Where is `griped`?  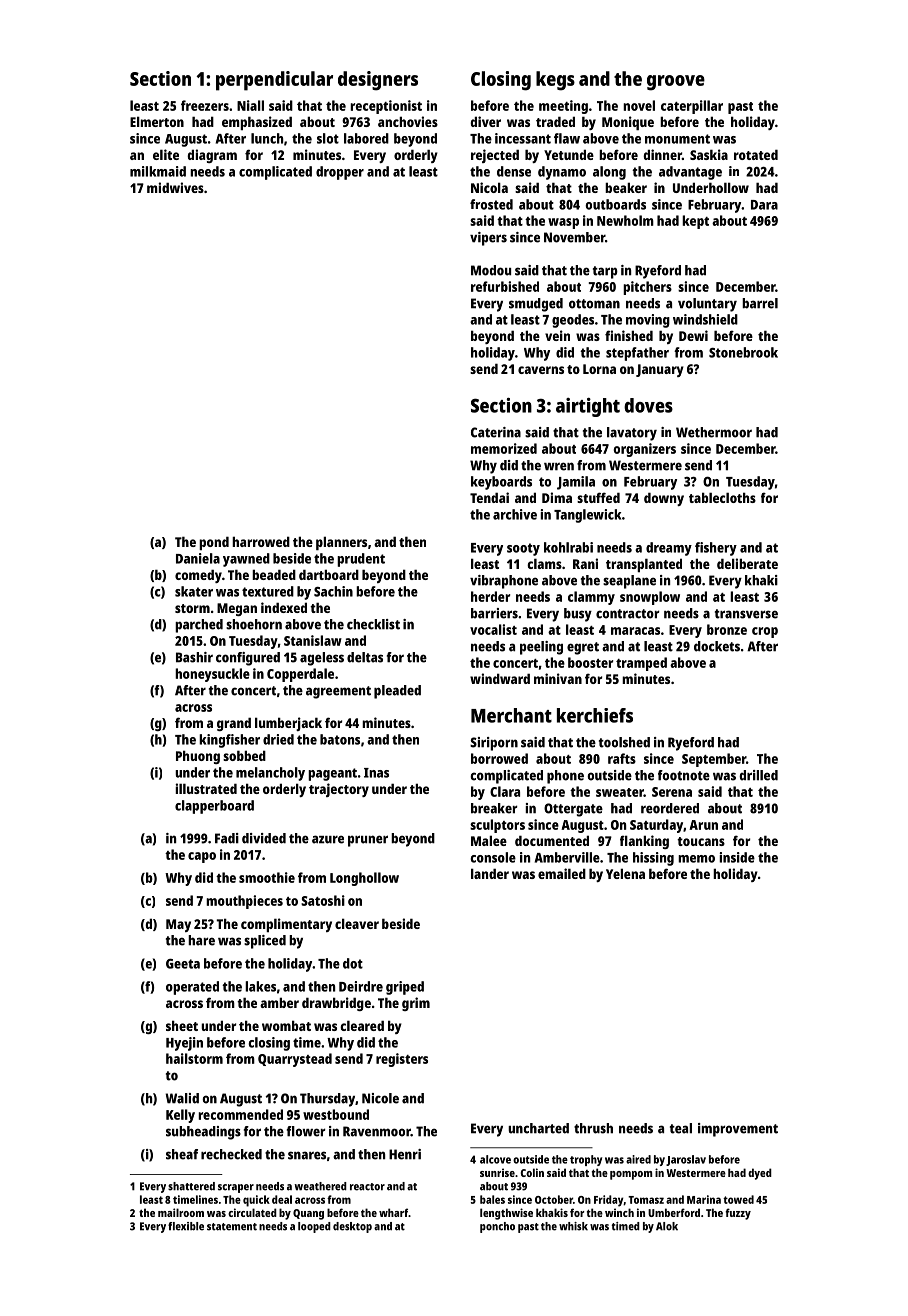 griped is located at coordinates (405, 988).
